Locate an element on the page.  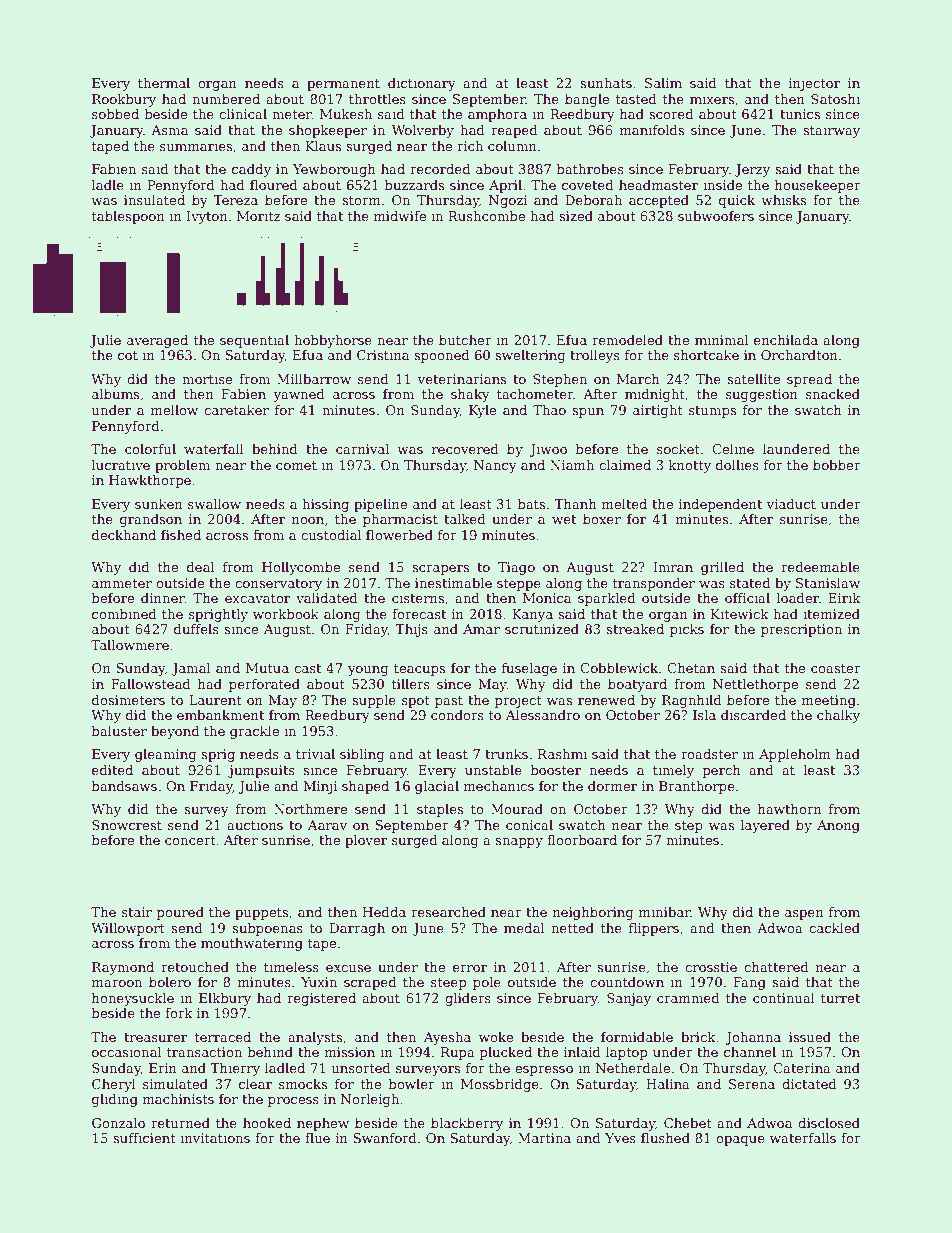
Yewborough is located at coordinates (334, 170).
